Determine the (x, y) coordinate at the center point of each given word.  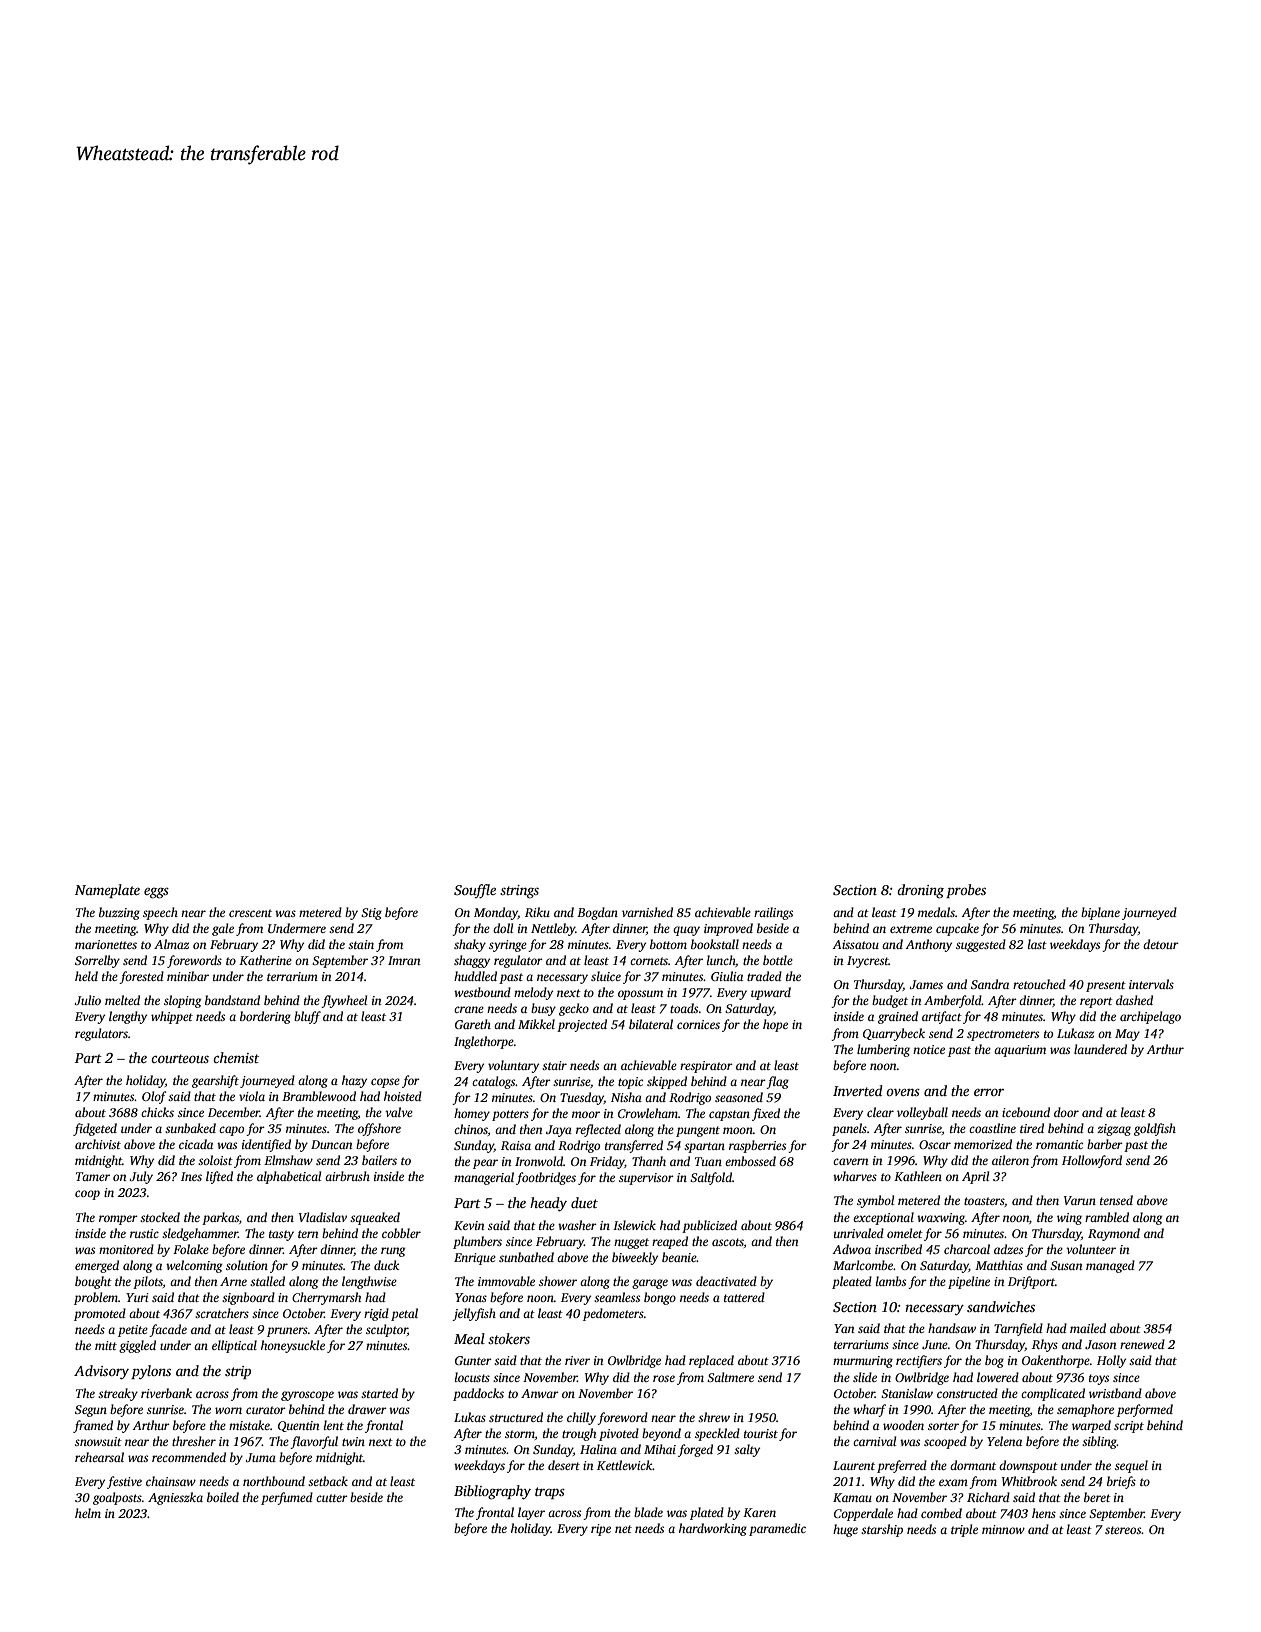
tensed (1116, 1200)
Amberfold (953, 1001)
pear (485, 1164)
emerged (97, 1266)
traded (764, 976)
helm (88, 1513)
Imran (404, 960)
